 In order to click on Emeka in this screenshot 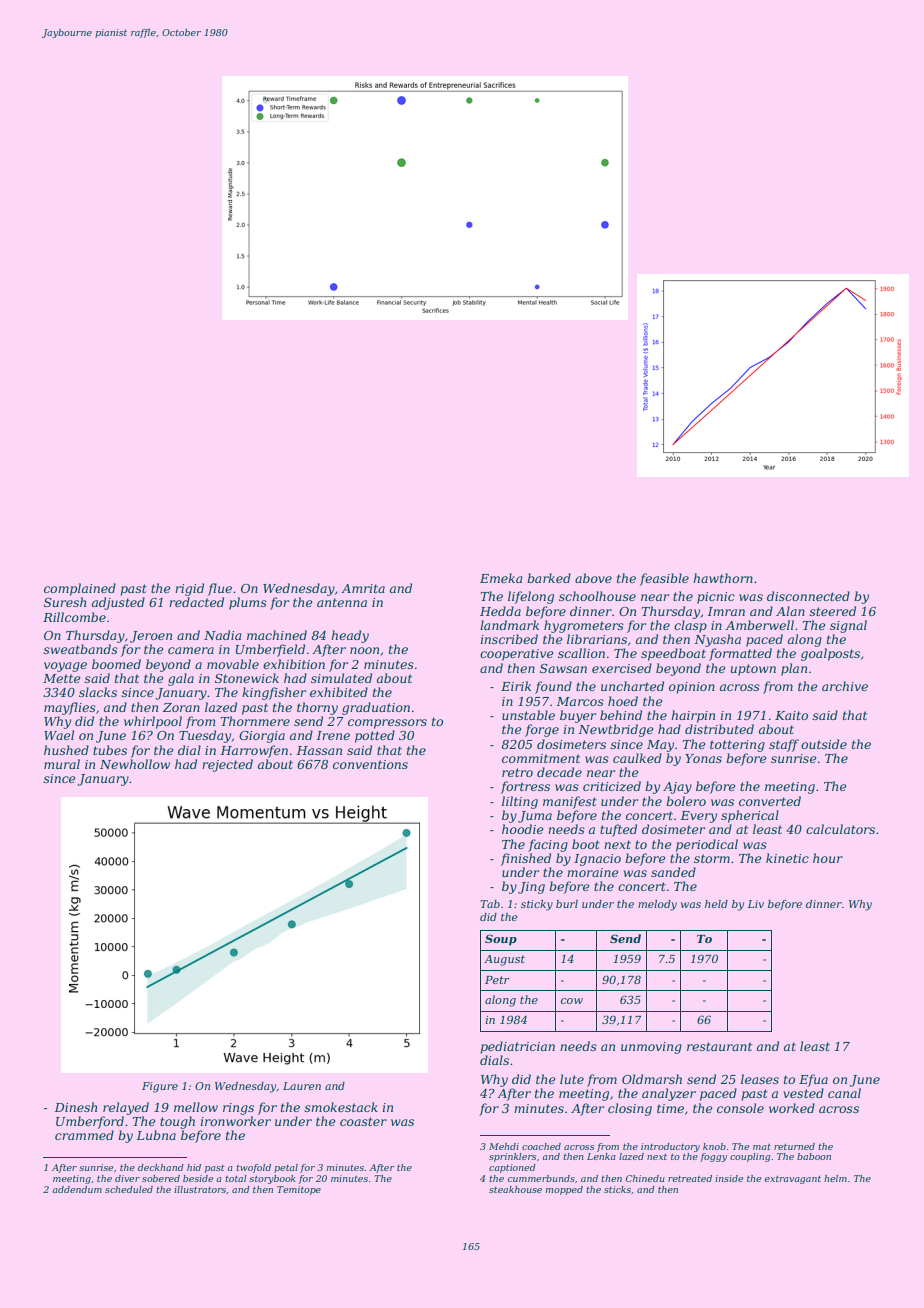, I will do `click(501, 578)`.
